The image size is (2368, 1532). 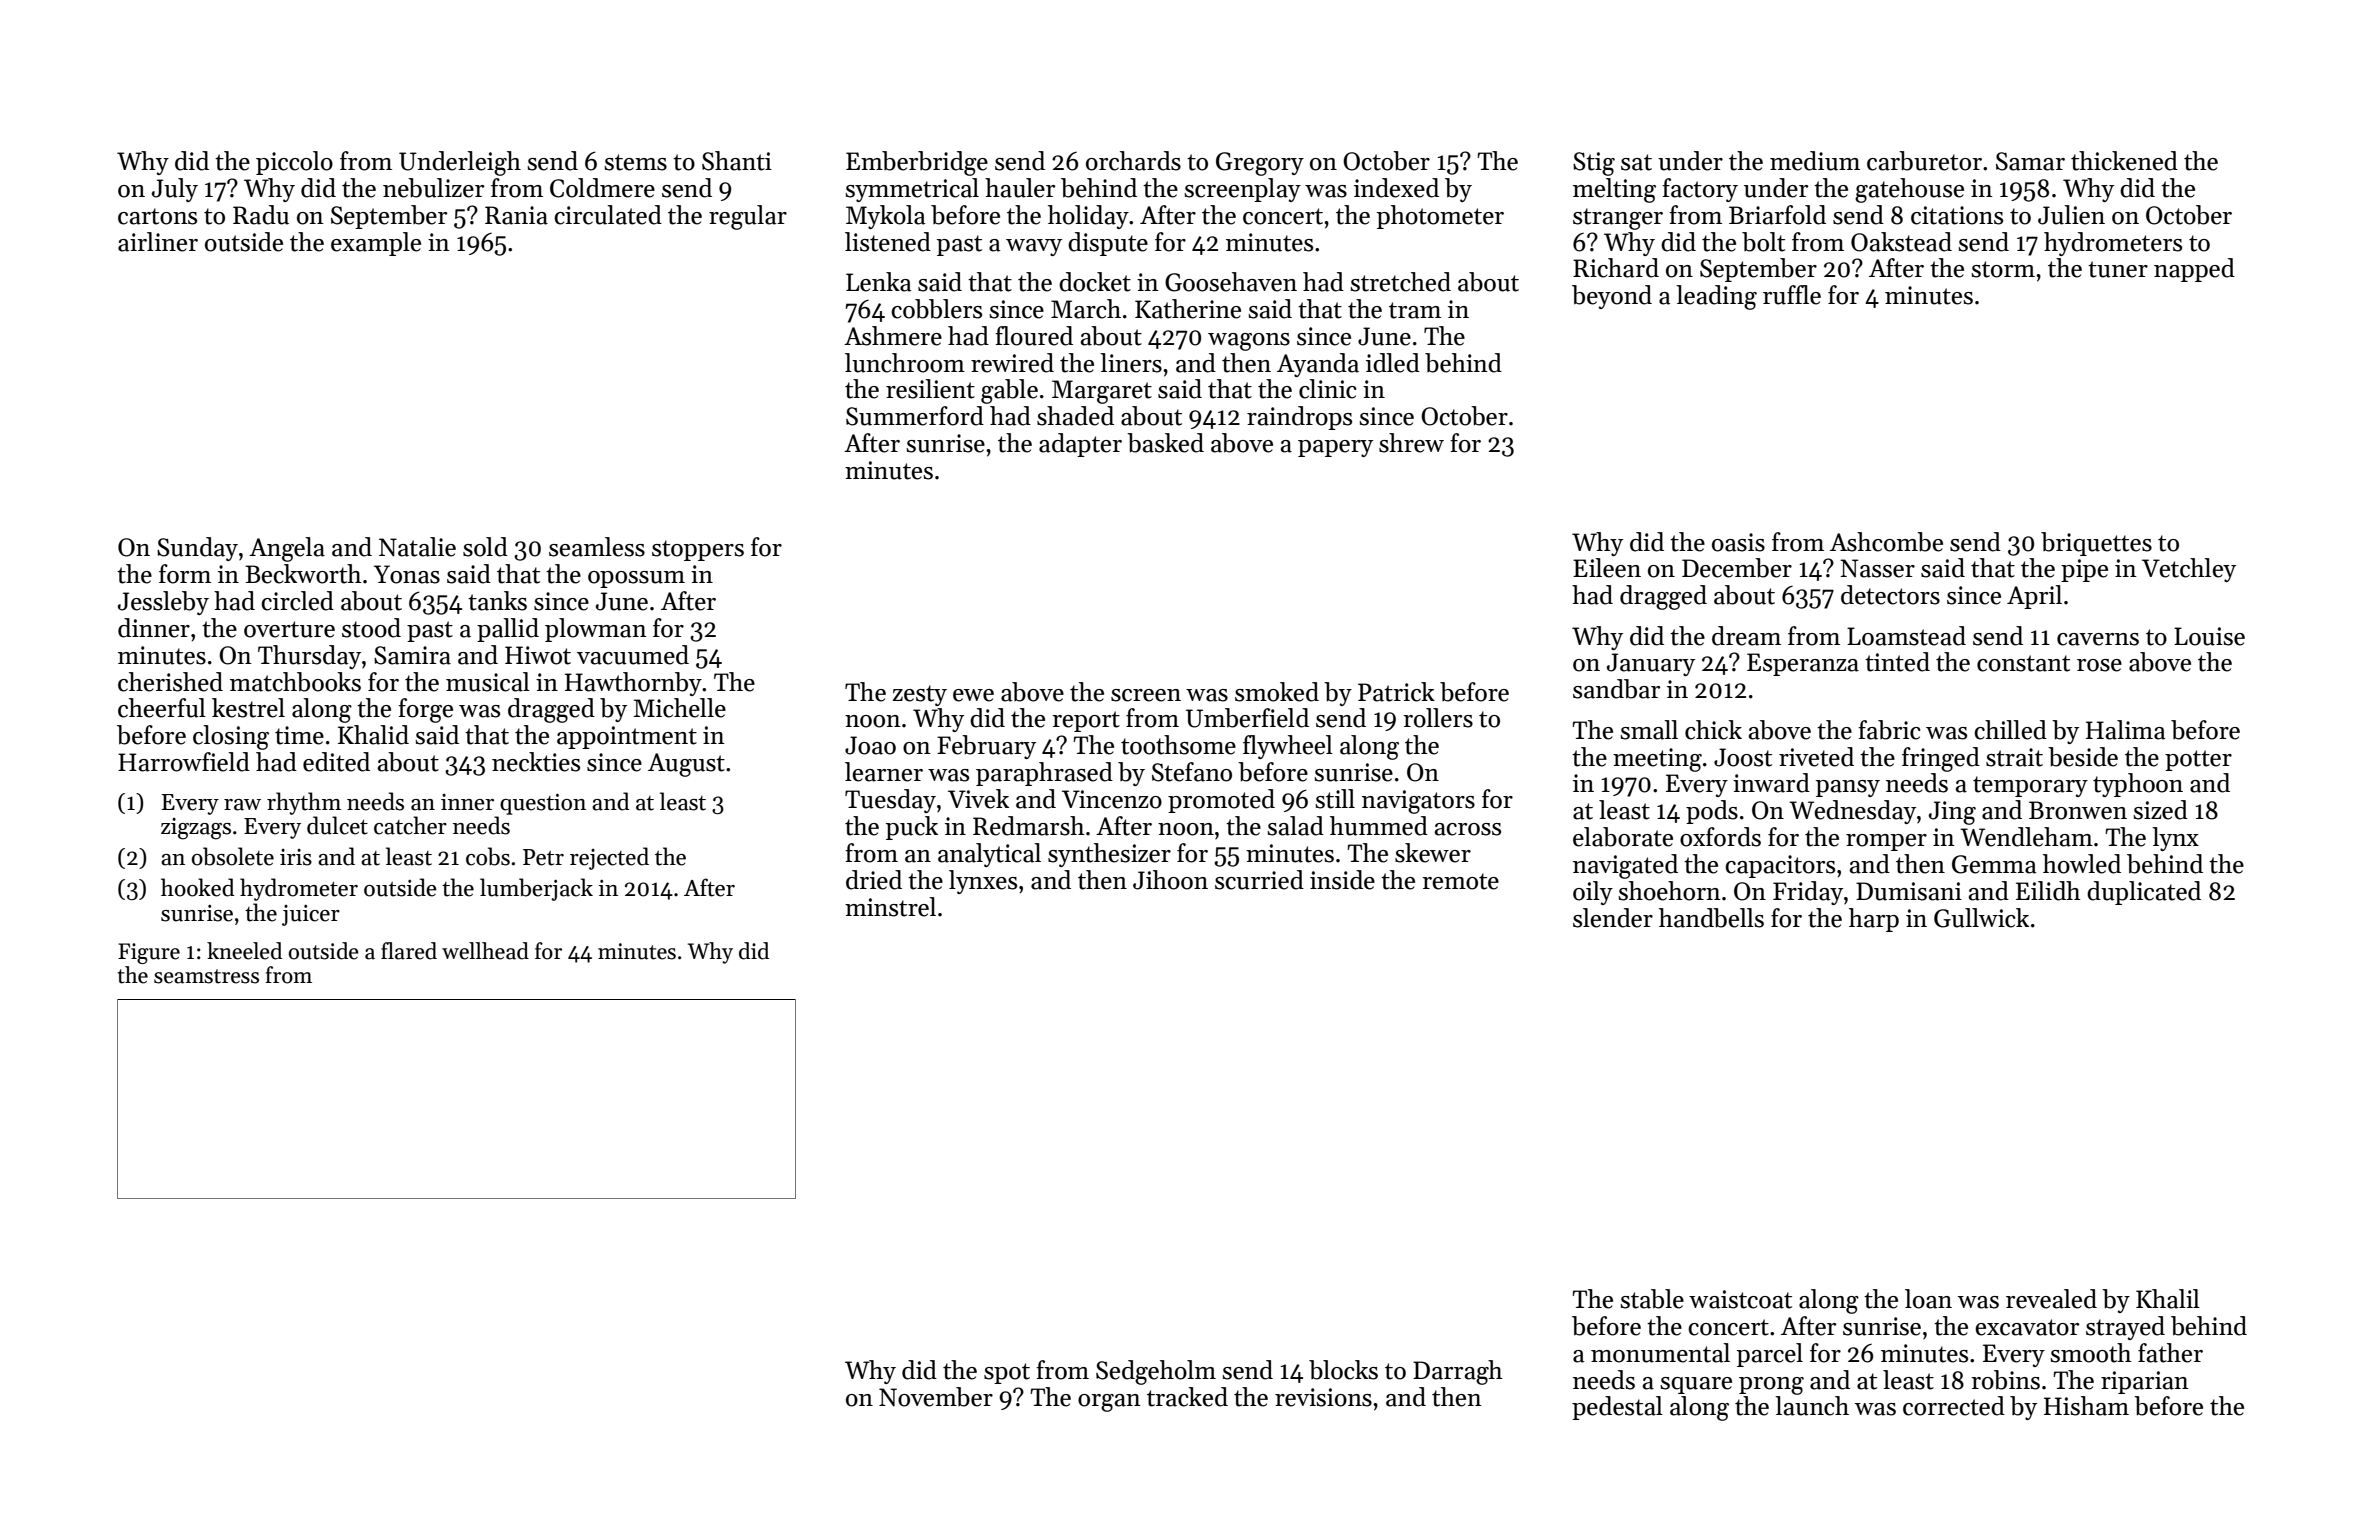 What do you see at coordinates (633, 684) in the page?
I see `Hawthornby` at bounding box center [633, 684].
